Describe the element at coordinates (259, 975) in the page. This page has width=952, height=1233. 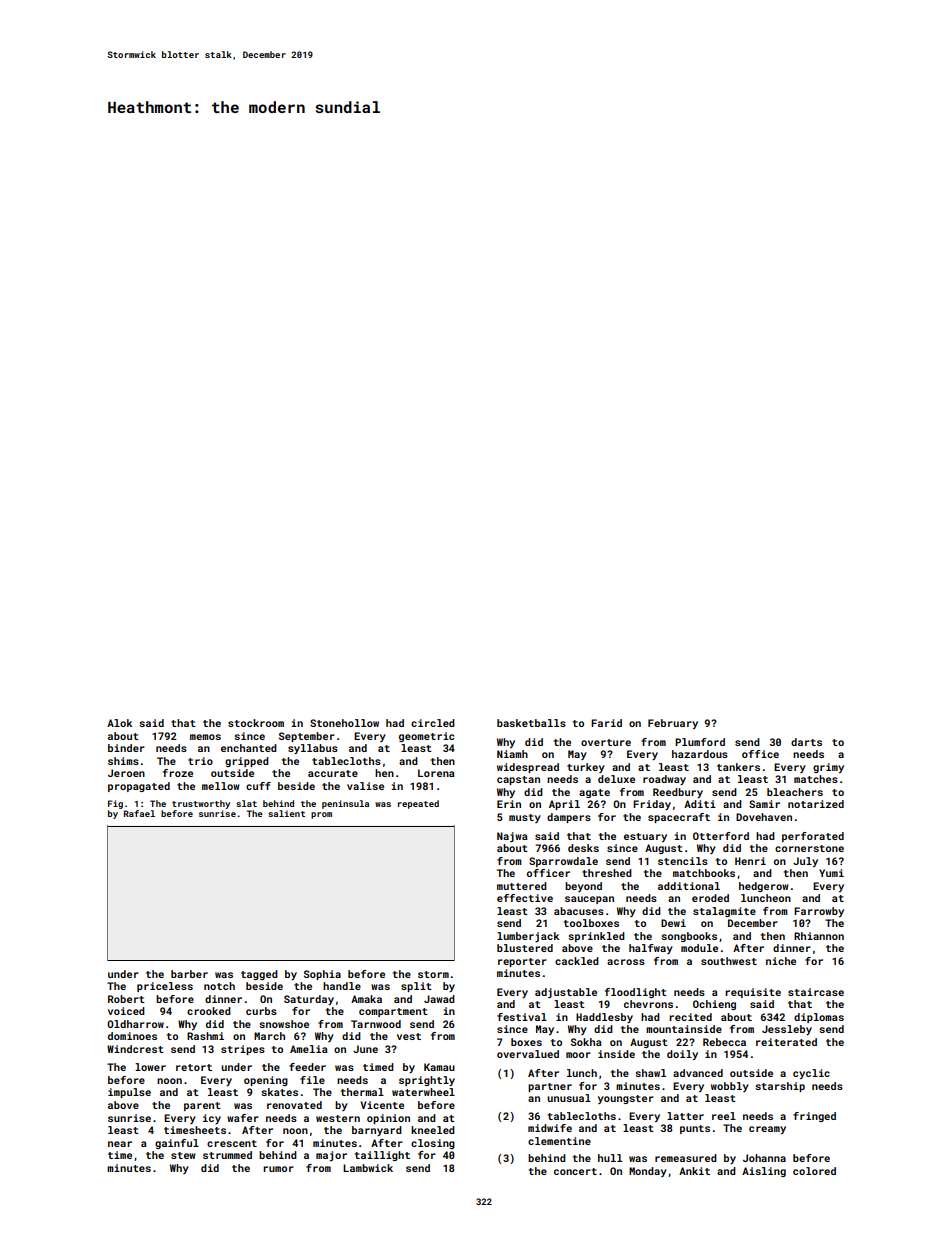
I see `tagged` at that location.
